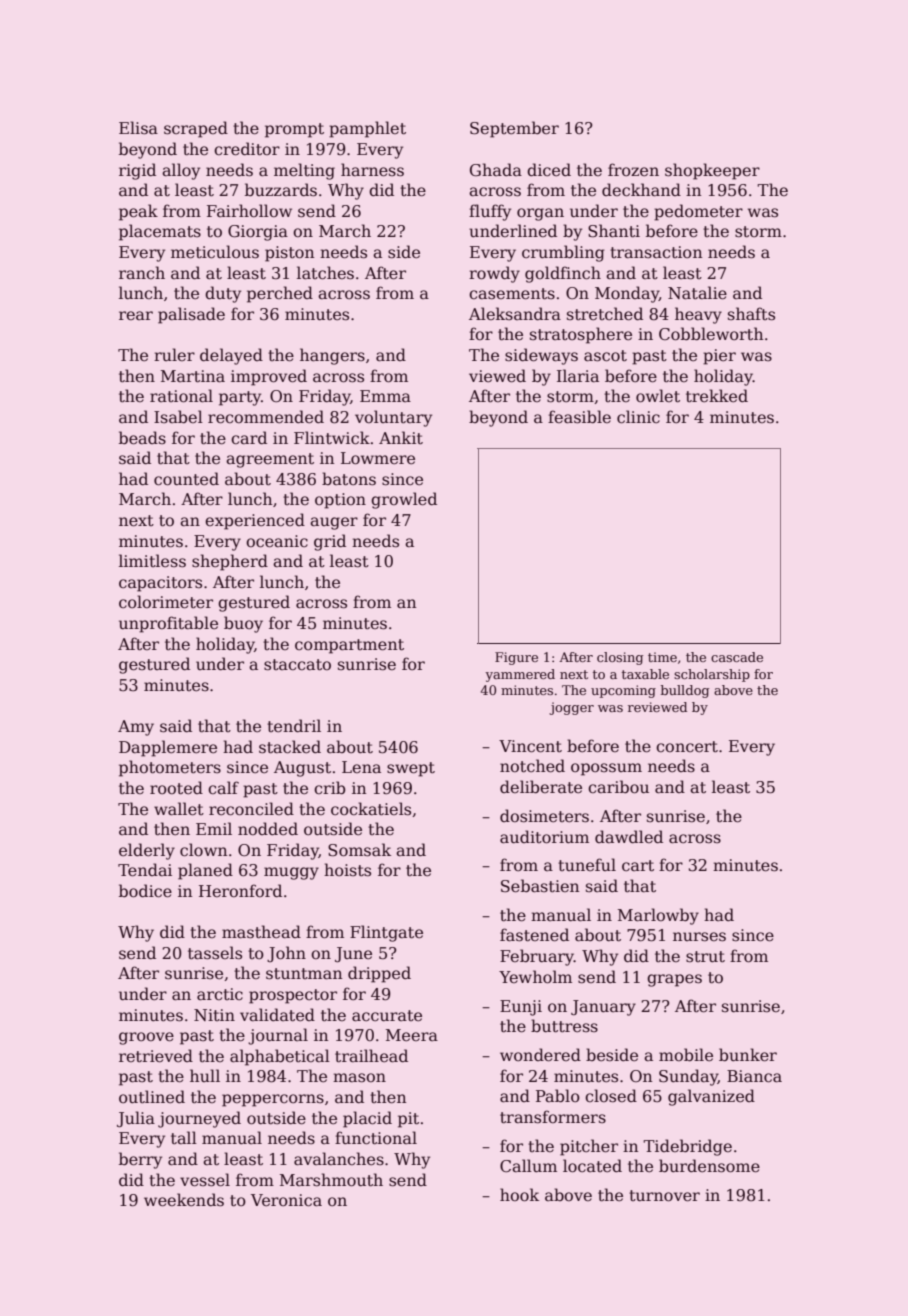 The width and height of the document is (908, 1316). I want to click on Veronica, so click(286, 1200).
